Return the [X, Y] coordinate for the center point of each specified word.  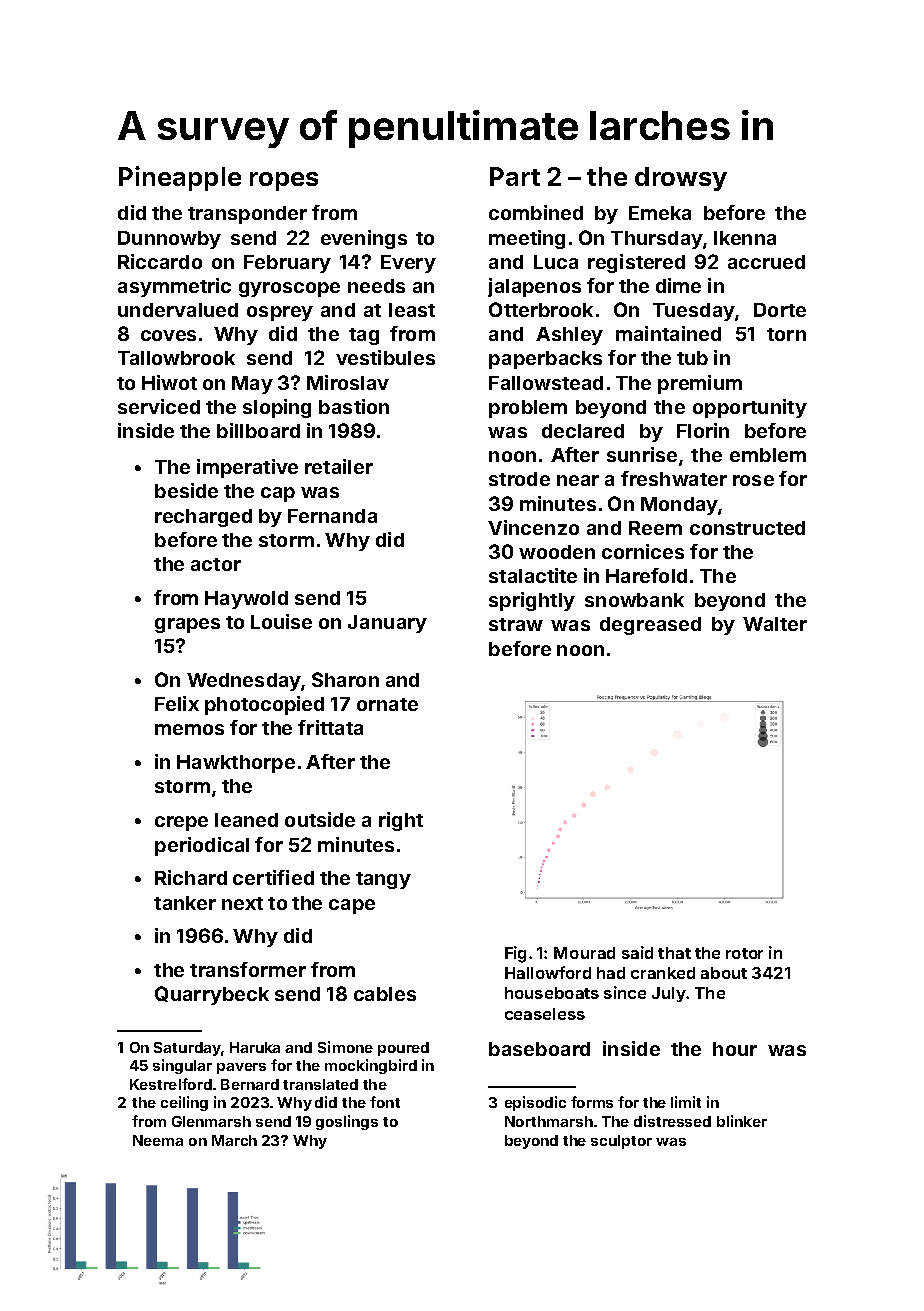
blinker [742, 1121]
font [385, 1102]
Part [515, 176]
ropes [284, 181]
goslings [347, 1122]
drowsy [681, 179]
